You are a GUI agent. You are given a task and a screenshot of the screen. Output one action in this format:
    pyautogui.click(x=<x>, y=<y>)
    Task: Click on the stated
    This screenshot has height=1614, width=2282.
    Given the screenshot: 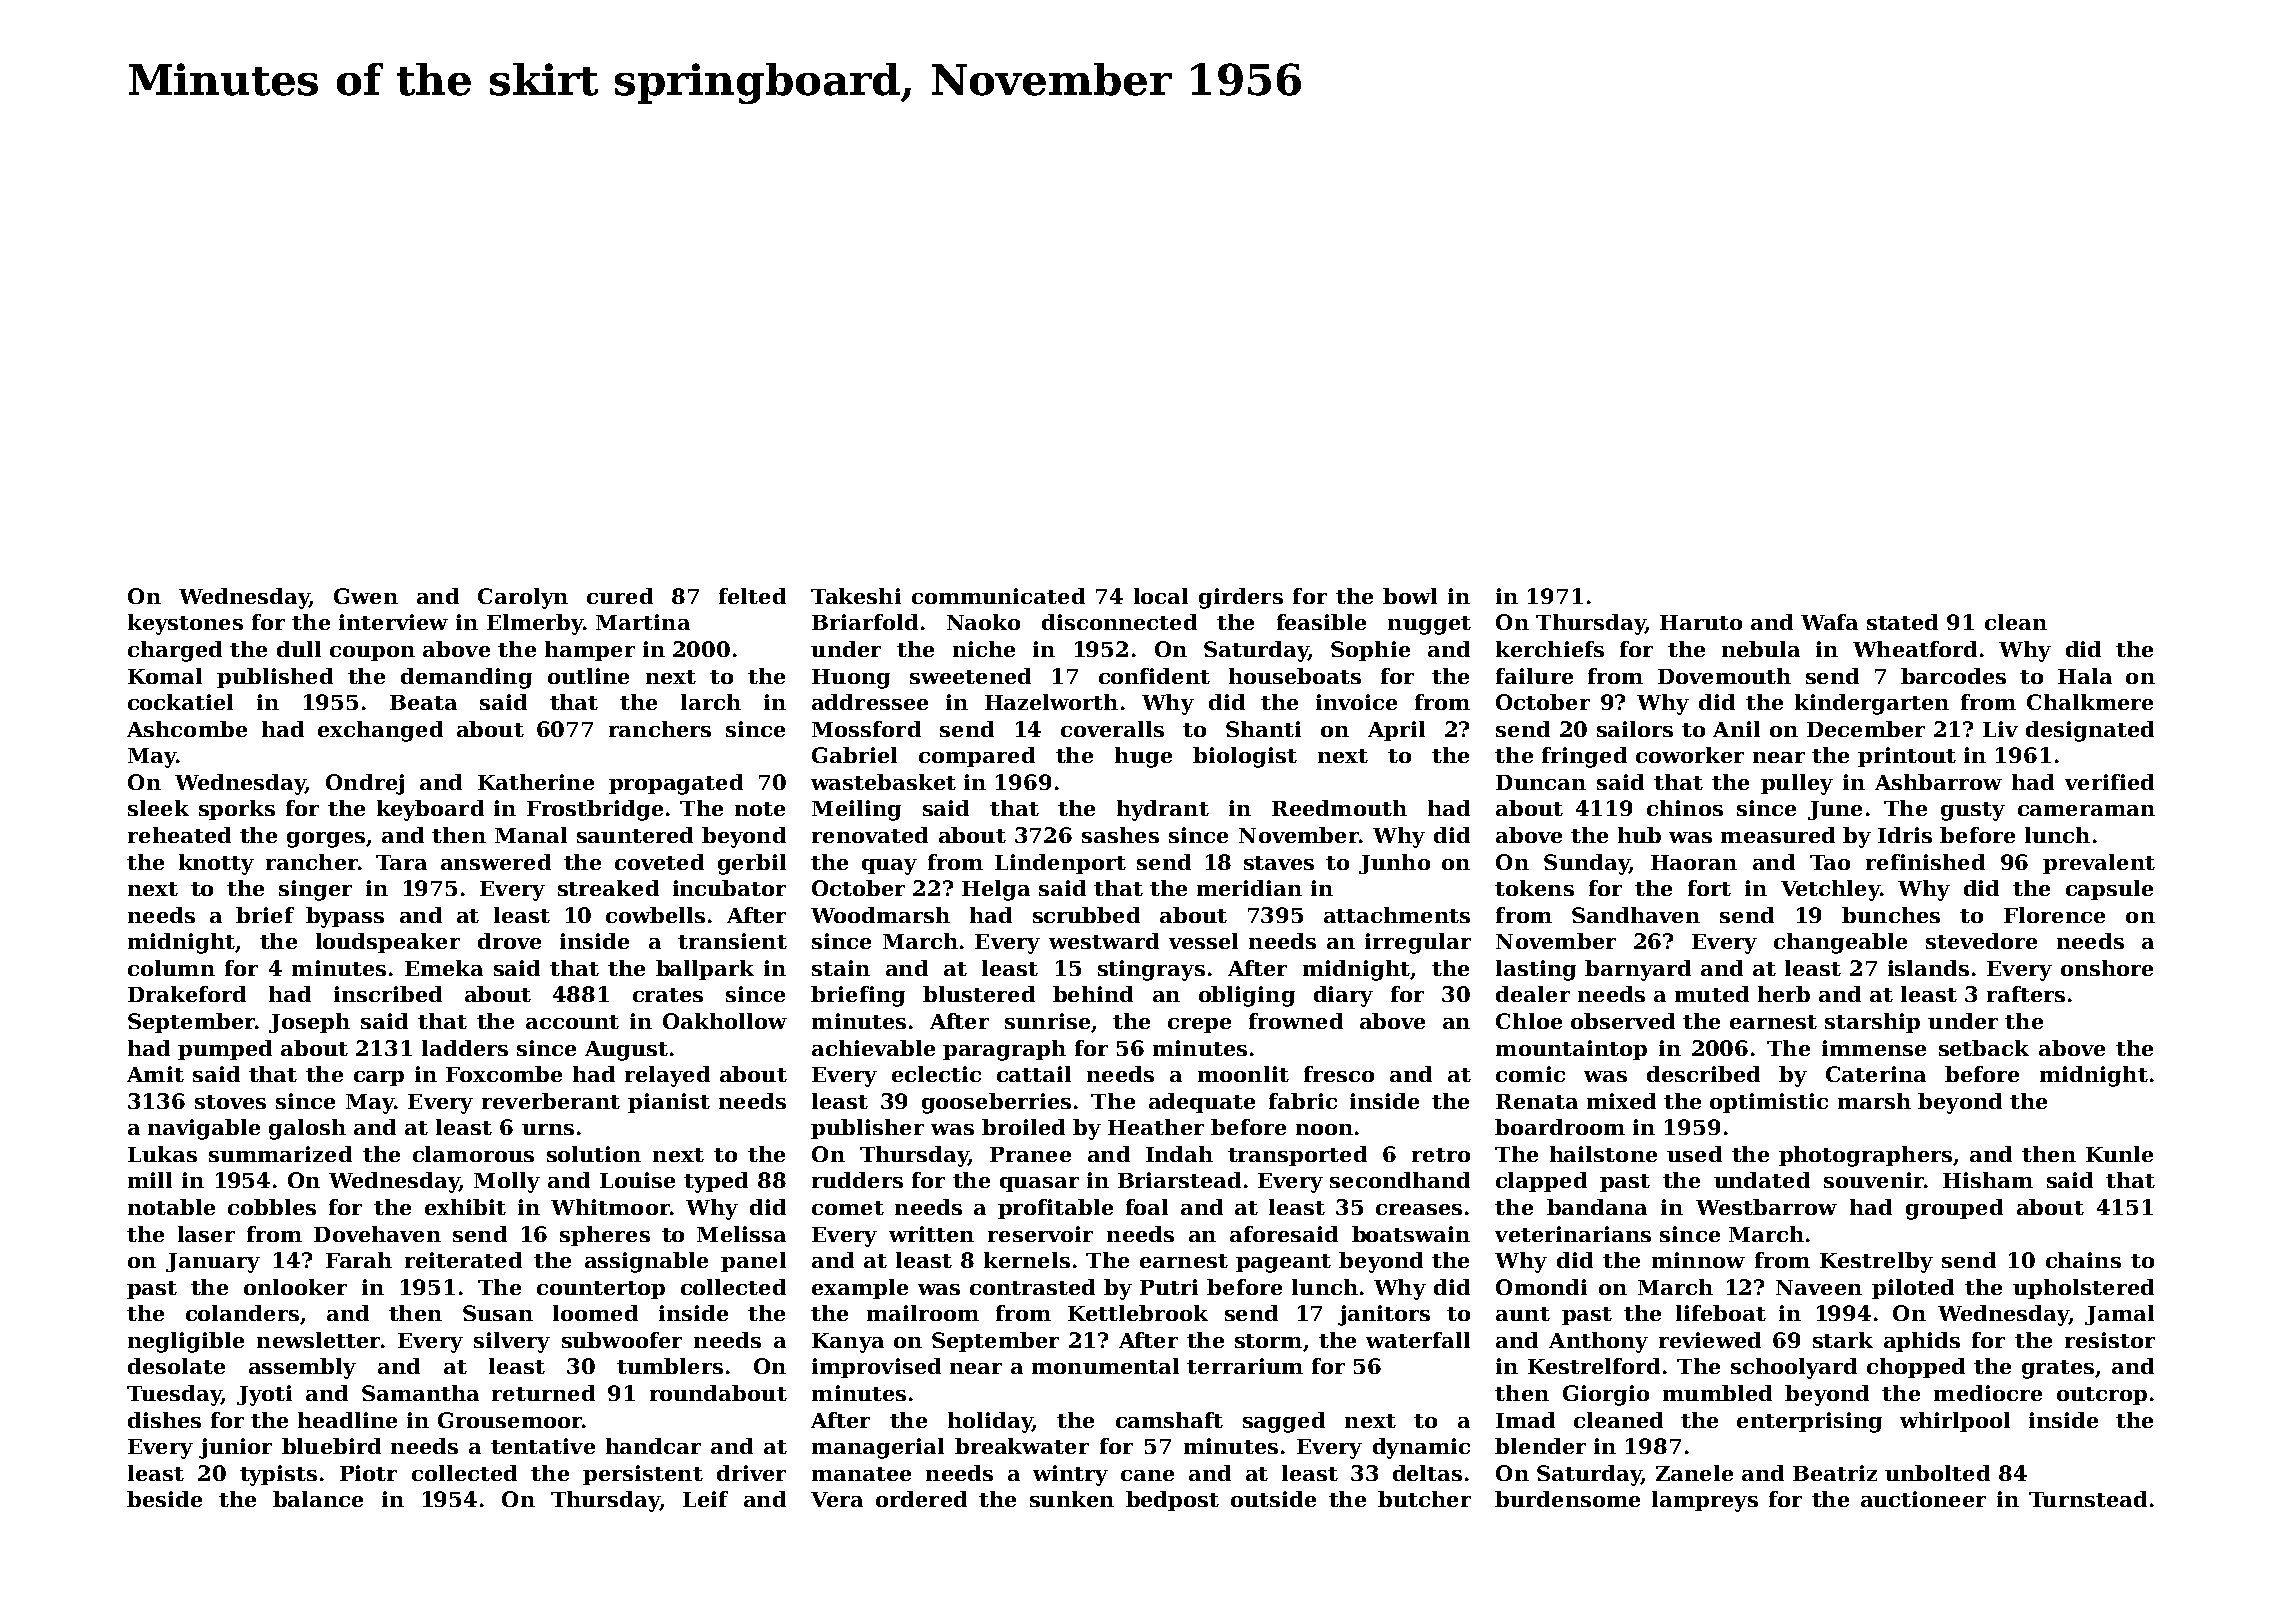 What is the action you would take?
    pyautogui.click(x=1902, y=622)
